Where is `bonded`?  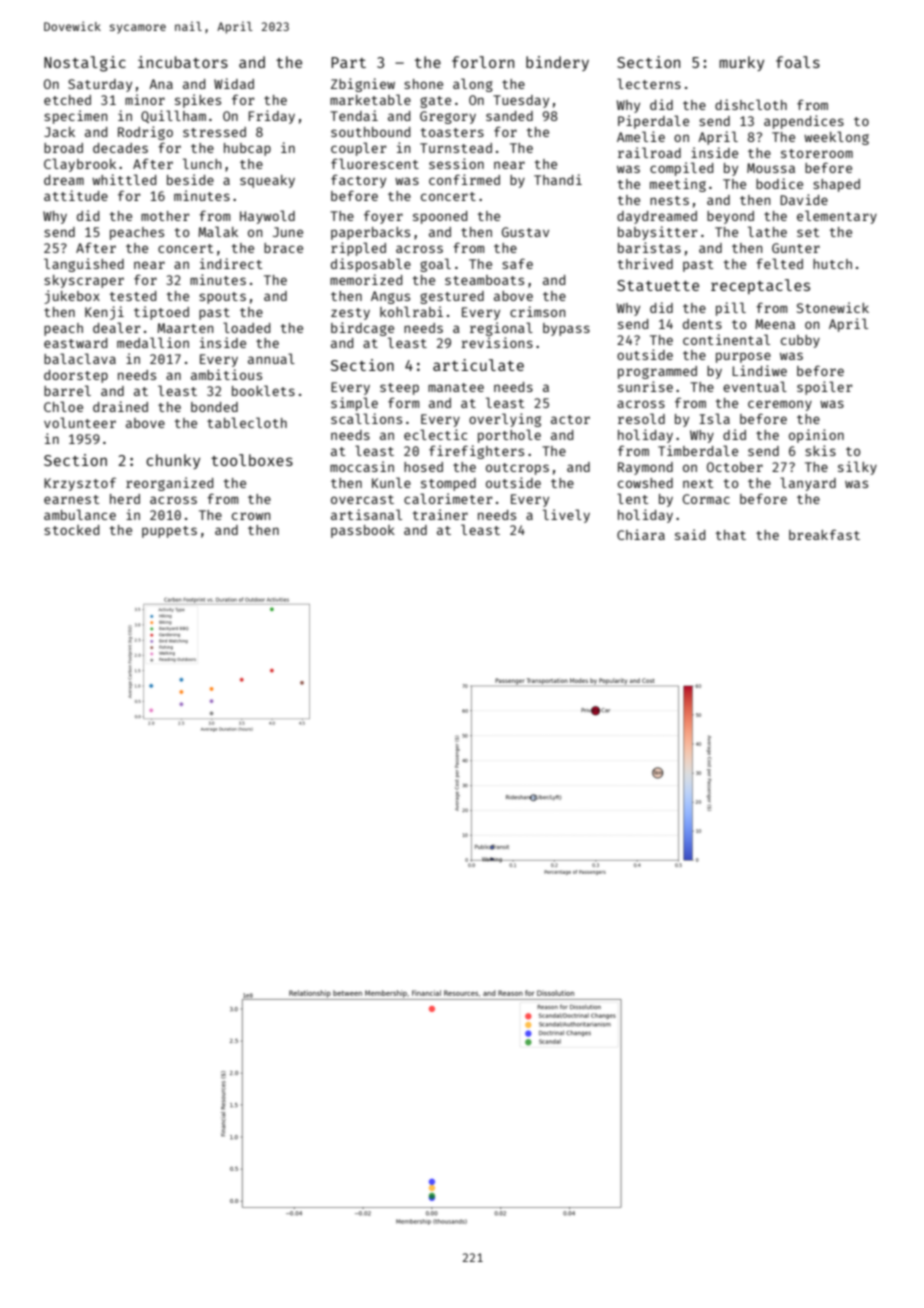 bonded is located at coordinates (214, 407).
